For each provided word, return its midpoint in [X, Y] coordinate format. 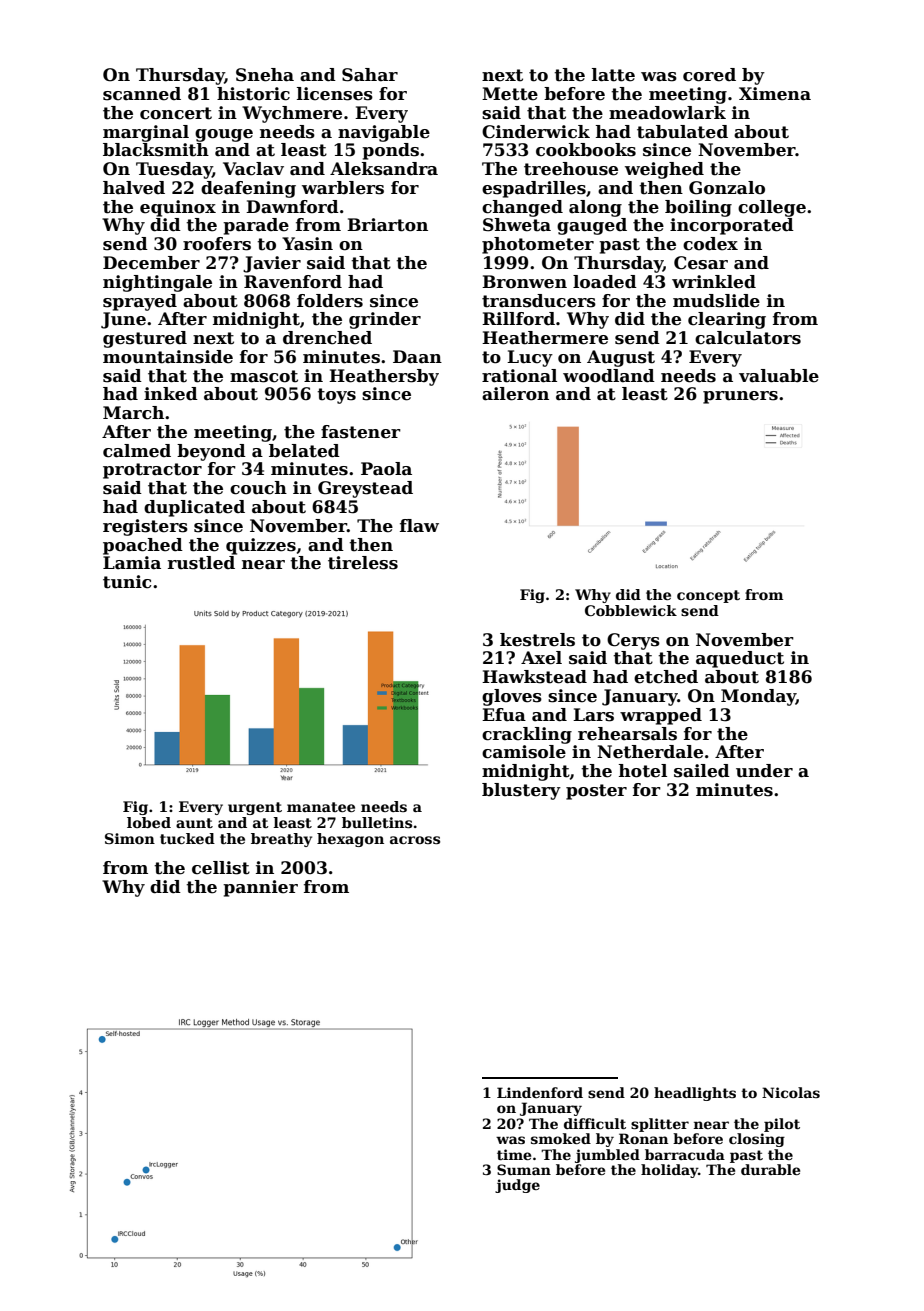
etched [666, 677]
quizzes [261, 546]
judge [517, 1186]
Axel [541, 658]
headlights [695, 1094]
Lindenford [540, 1092]
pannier [260, 888]
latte [613, 75]
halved [134, 188]
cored [709, 75]
